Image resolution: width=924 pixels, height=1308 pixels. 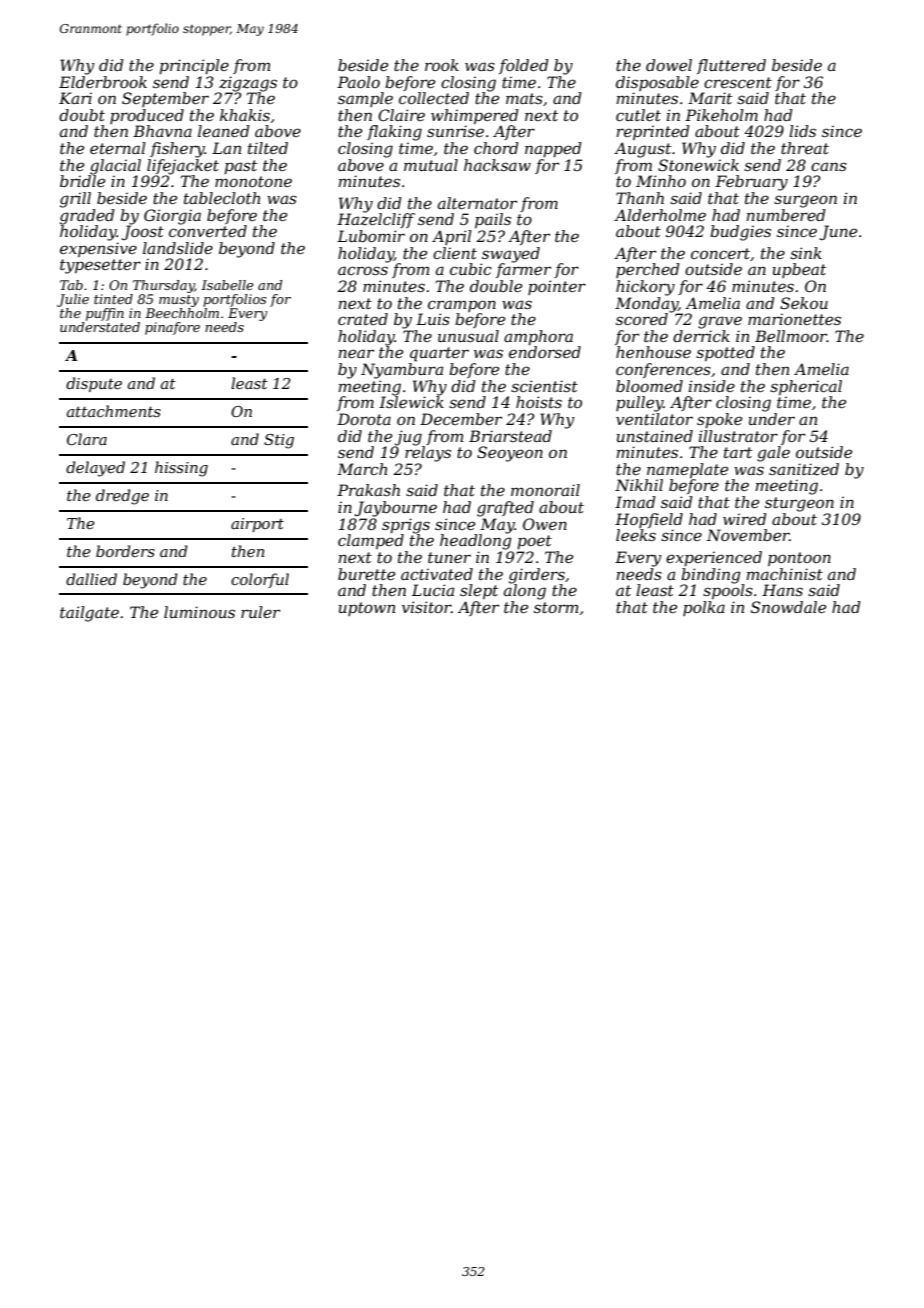 What do you see at coordinates (712, 386) in the page?
I see `inside` at bounding box center [712, 386].
